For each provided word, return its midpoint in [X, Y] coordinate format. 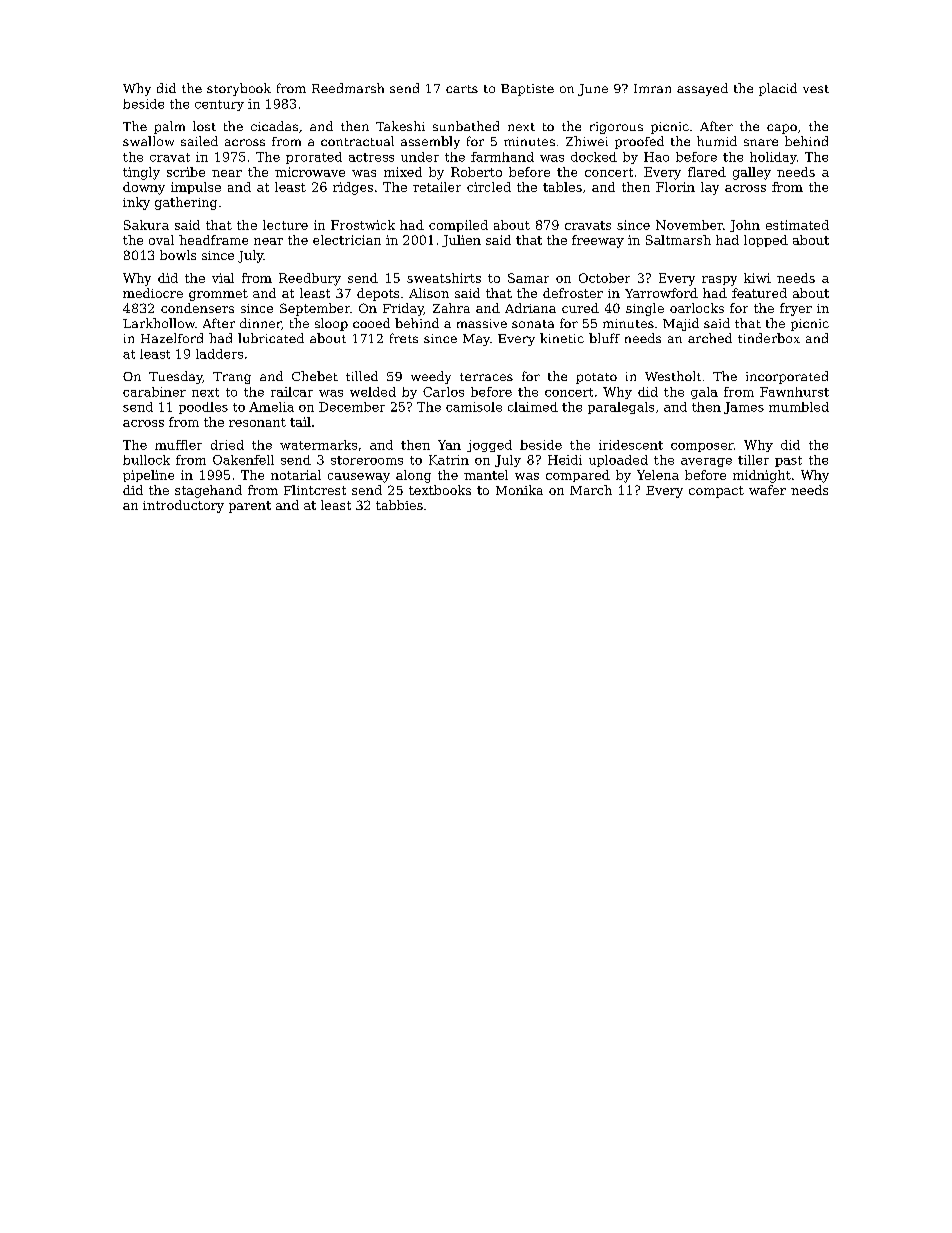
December [352, 407]
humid [717, 141]
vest [816, 89]
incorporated [787, 377]
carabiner [154, 392]
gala [704, 393]
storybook [239, 89]
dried [227, 445]
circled [489, 187]
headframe [213, 240]
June [593, 90]
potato [596, 378]
